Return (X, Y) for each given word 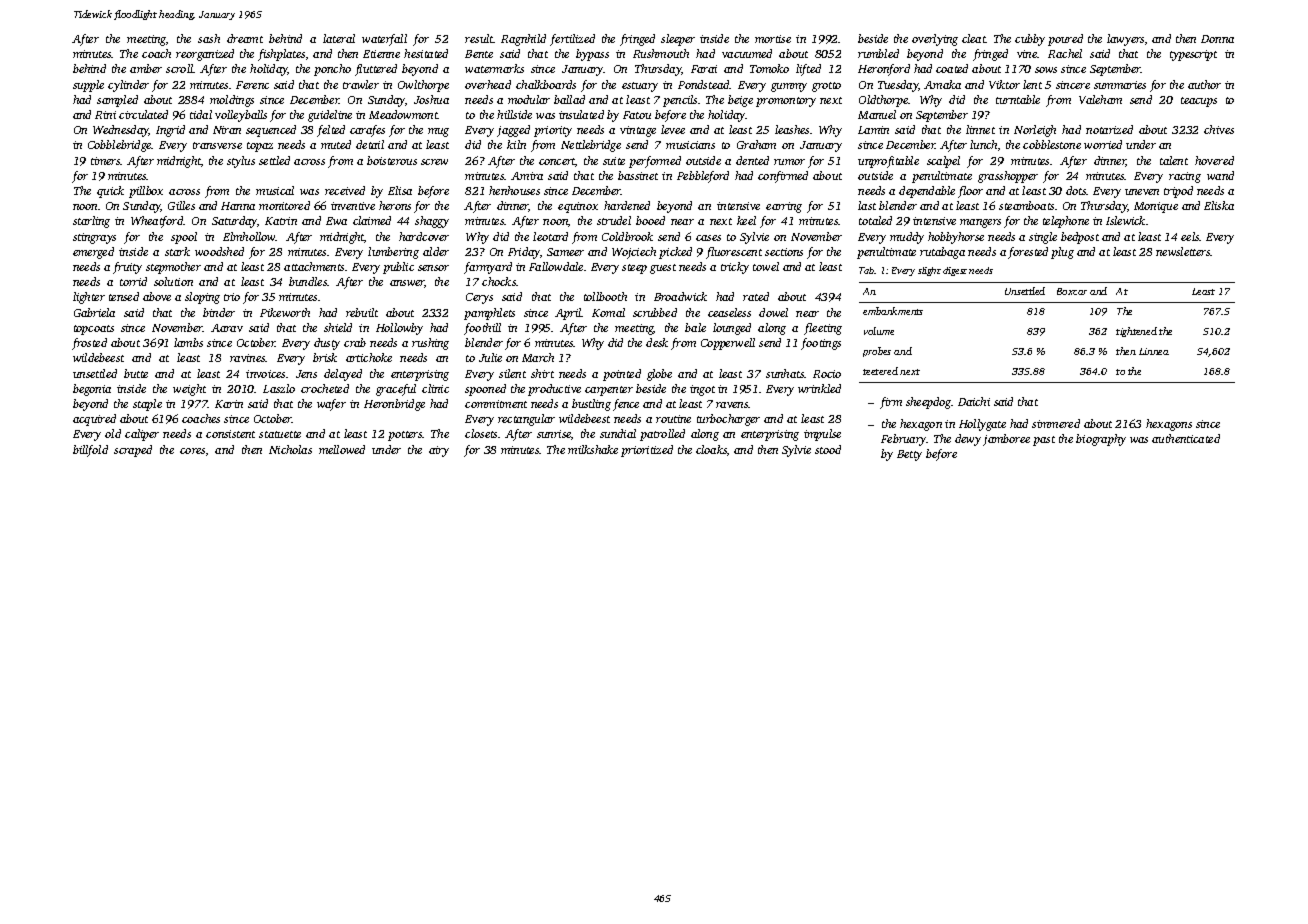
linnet (980, 129)
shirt (542, 373)
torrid (133, 281)
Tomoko (769, 68)
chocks (499, 281)
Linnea (1154, 351)
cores (192, 451)
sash (209, 38)
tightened (1136, 332)
